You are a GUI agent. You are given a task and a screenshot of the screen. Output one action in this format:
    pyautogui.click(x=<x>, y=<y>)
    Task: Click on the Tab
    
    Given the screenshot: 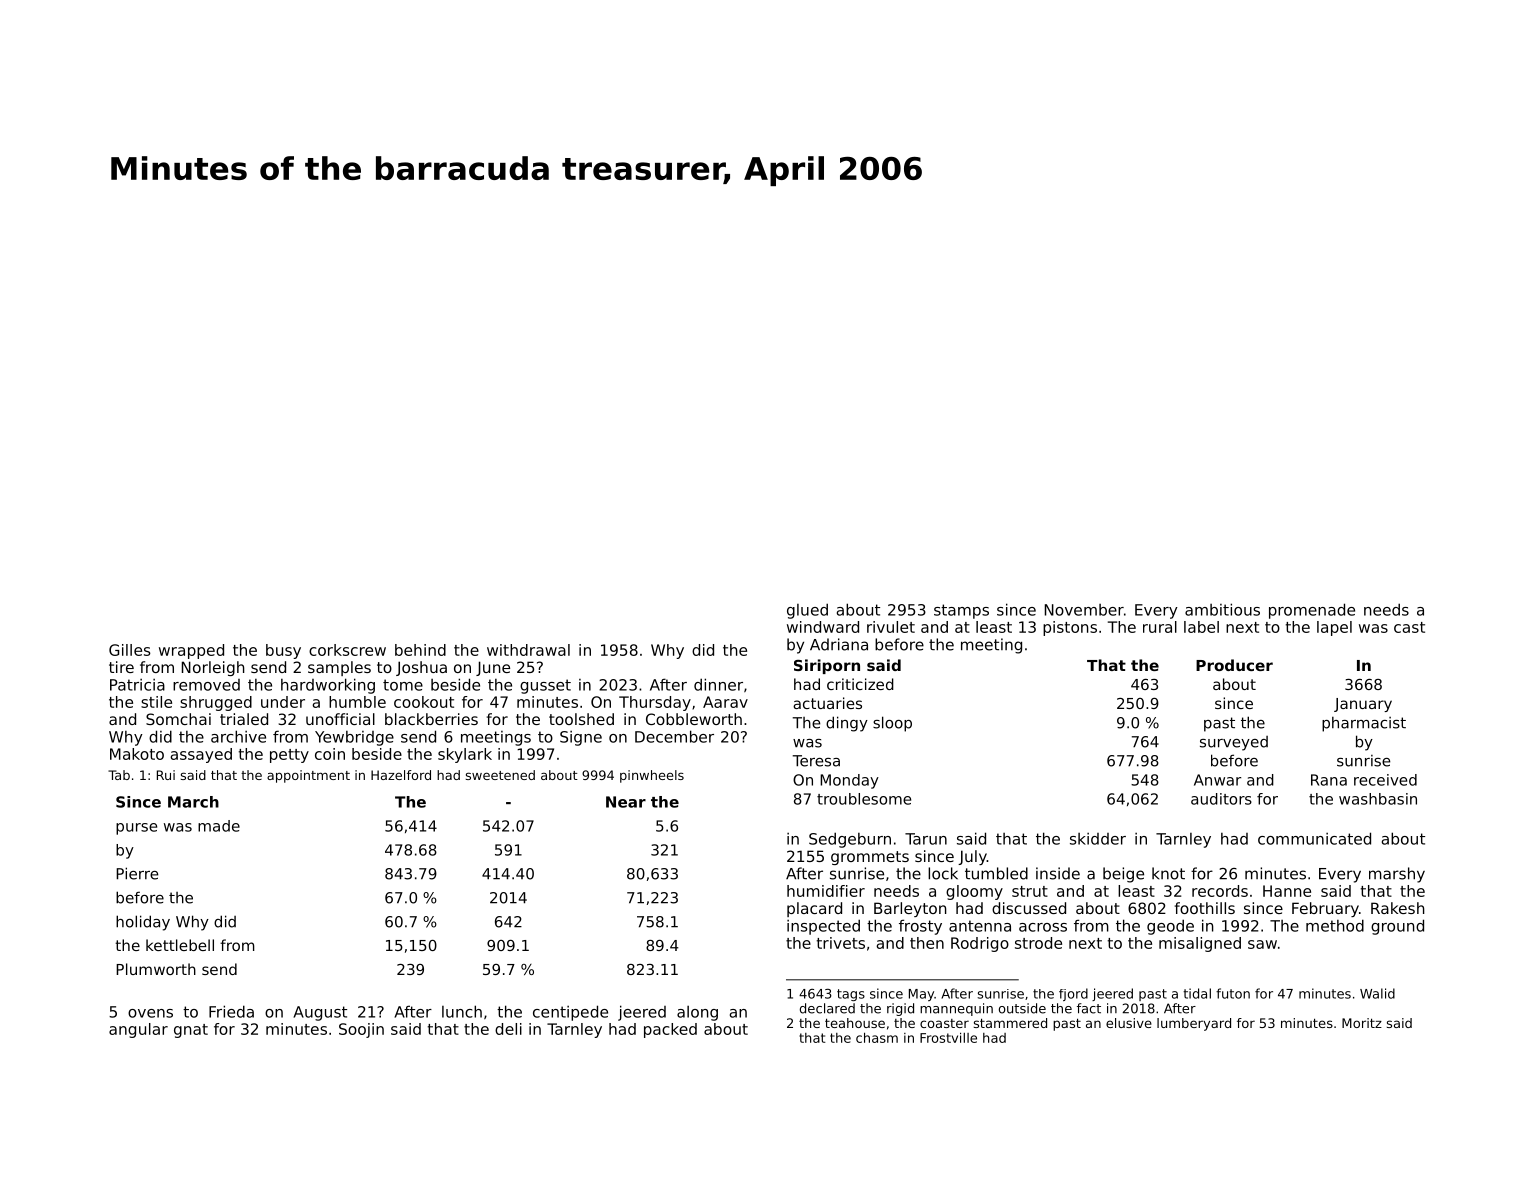 What is the action you would take?
    pyautogui.click(x=119, y=775)
